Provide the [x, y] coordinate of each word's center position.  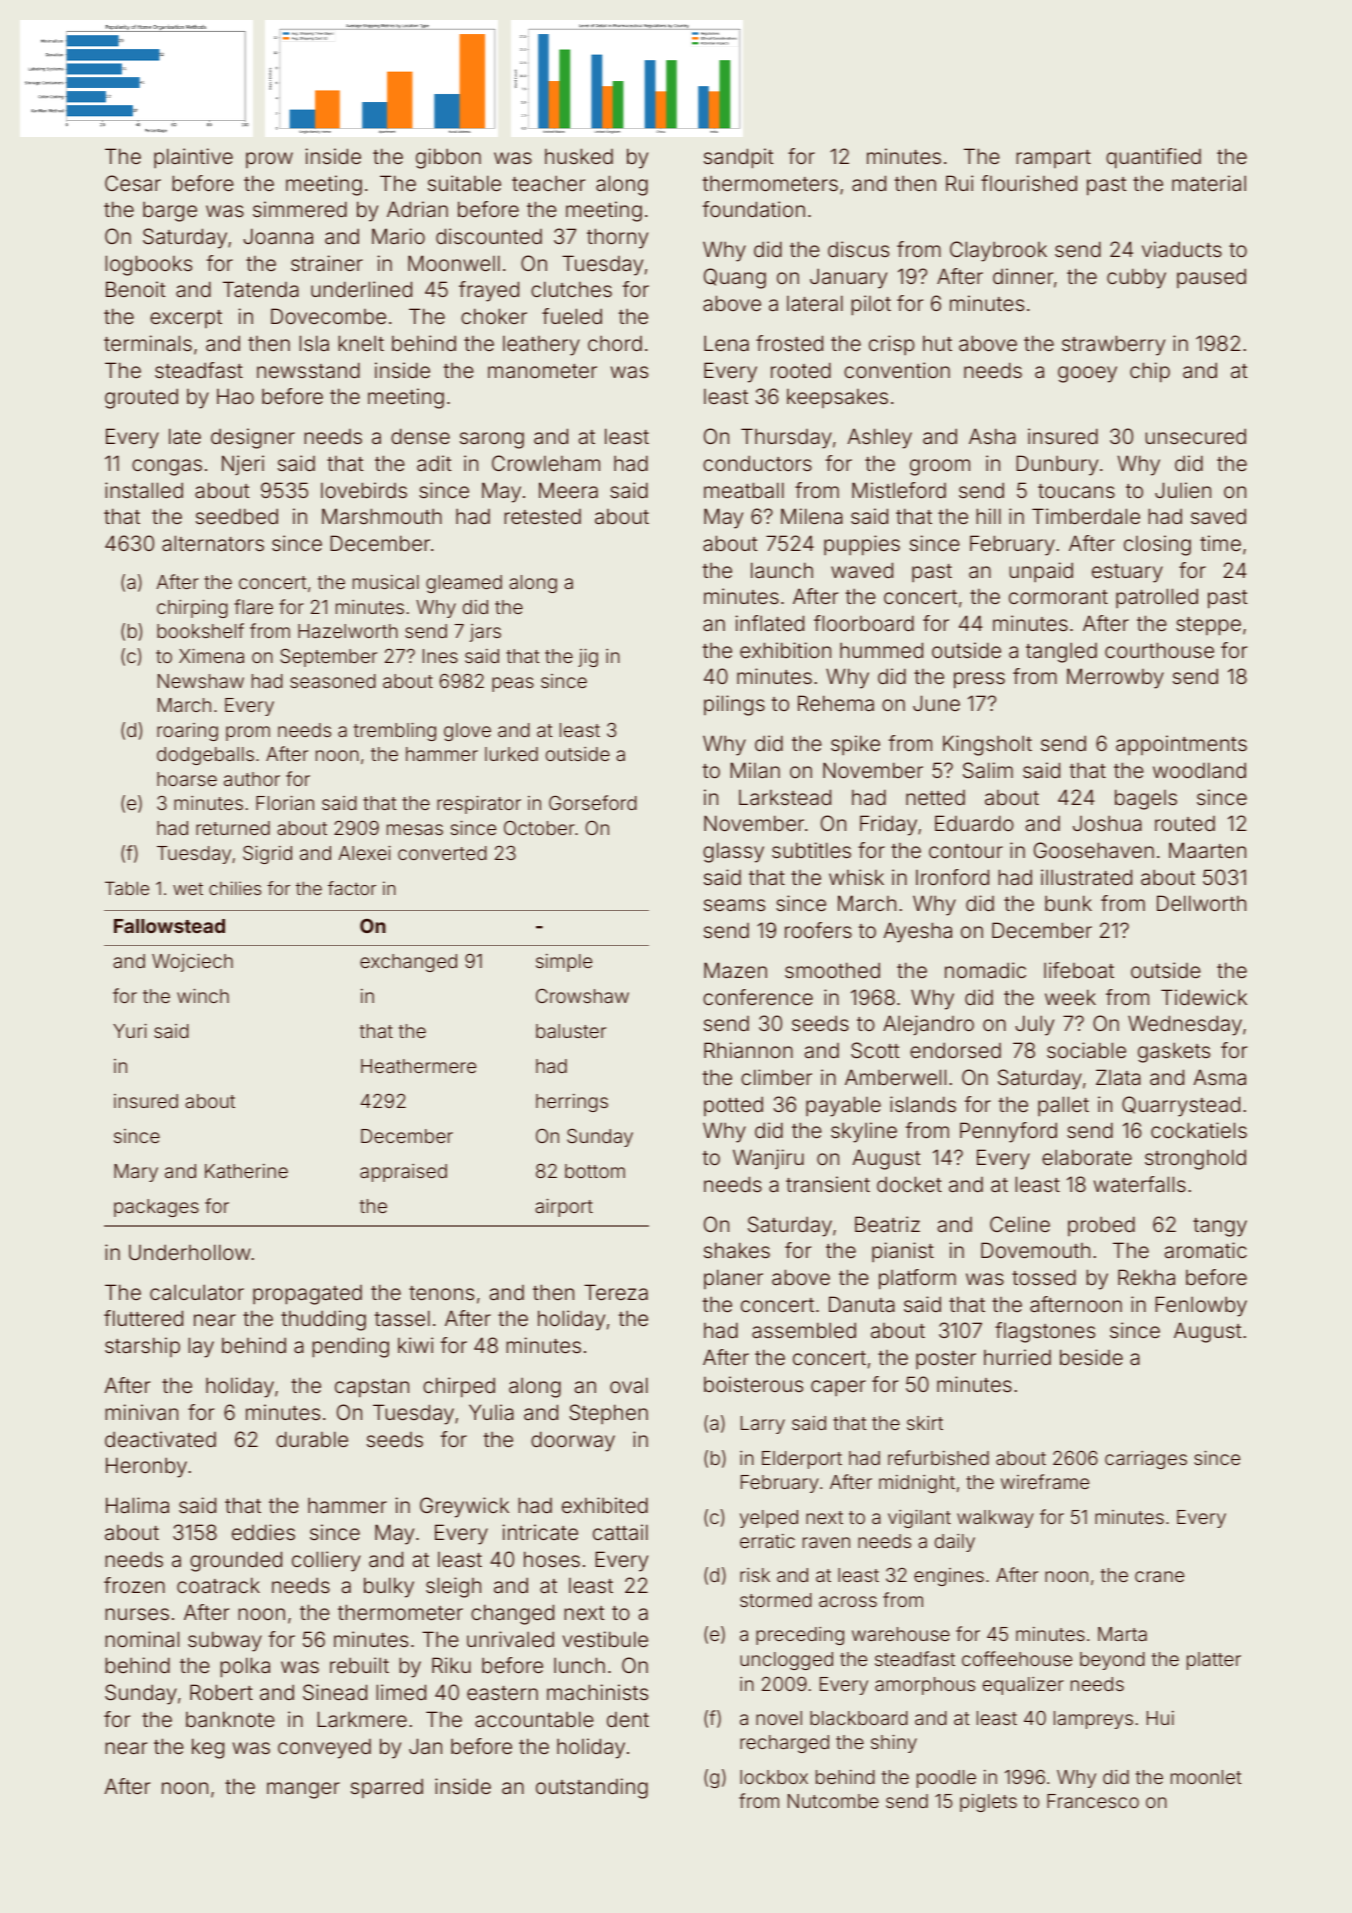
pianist [903, 1252]
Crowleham [546, 463]
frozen [134, 1585]
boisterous [753, 1384]
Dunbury [1057, 465]
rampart [1053, 159]
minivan [141, 1412]
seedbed [237, 516]
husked [579, 156]
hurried [1017, 1357]
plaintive [193, 158]
